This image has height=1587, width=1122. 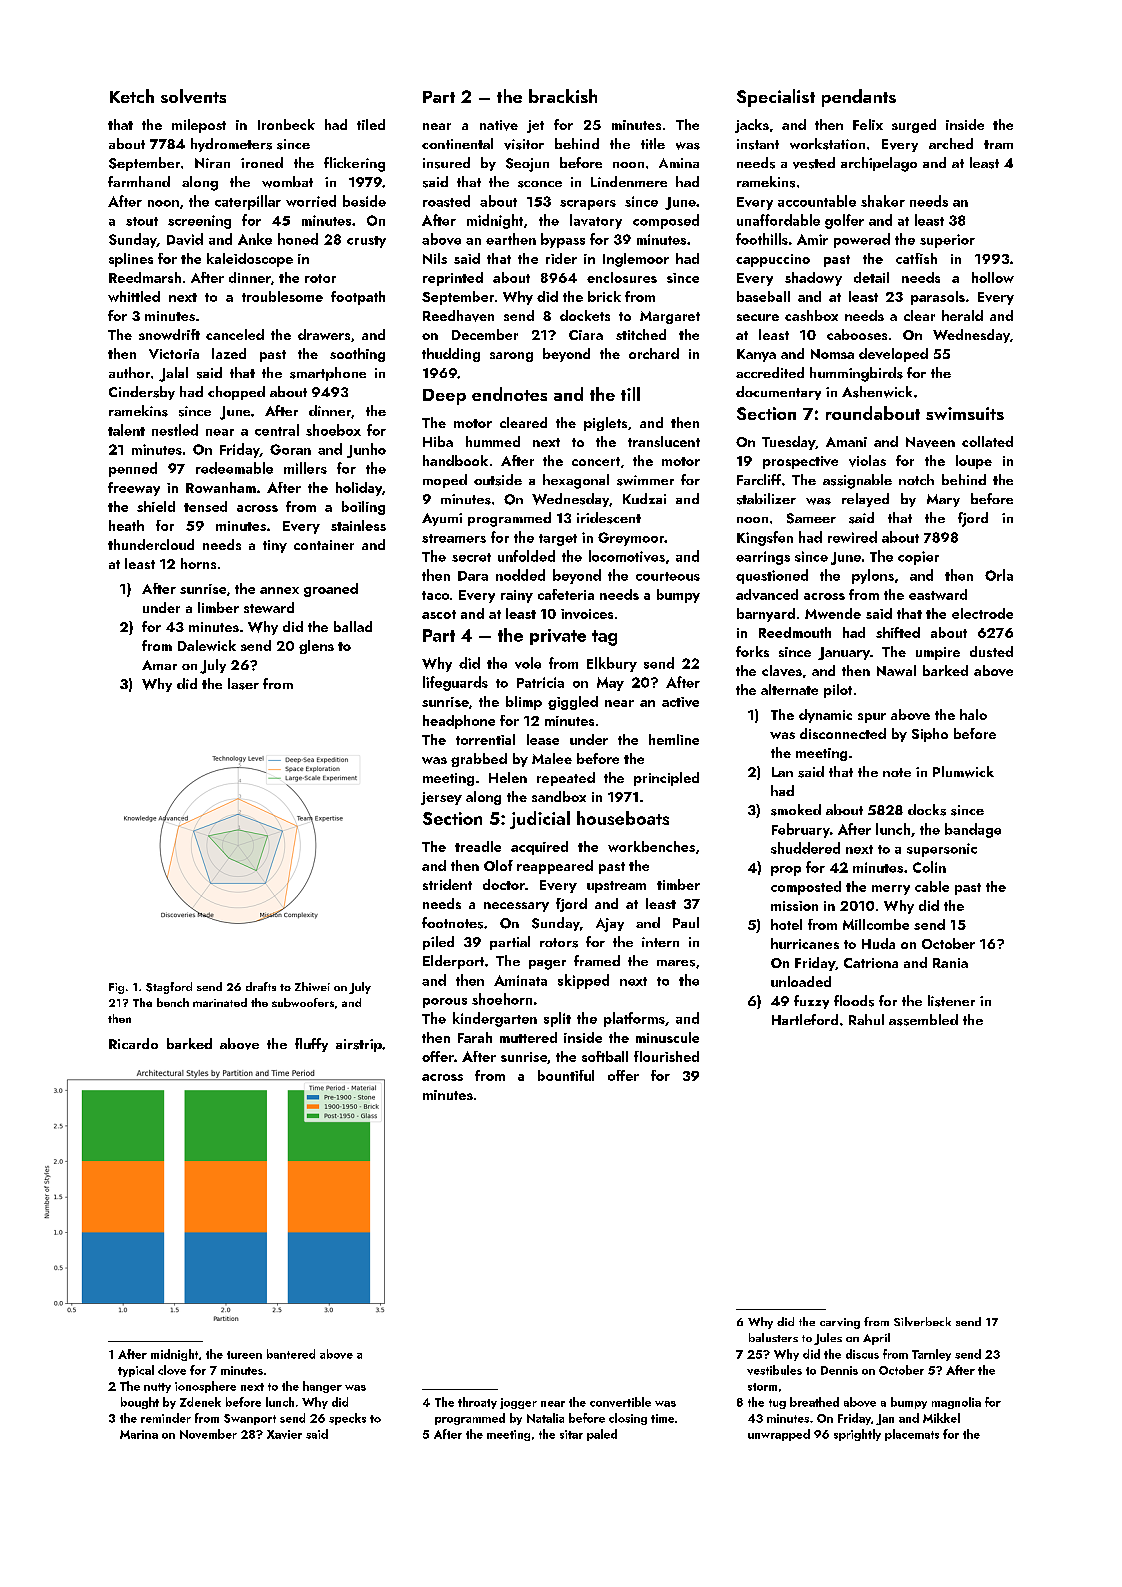 I want to click on chopped, so click(x=236, y=393).
